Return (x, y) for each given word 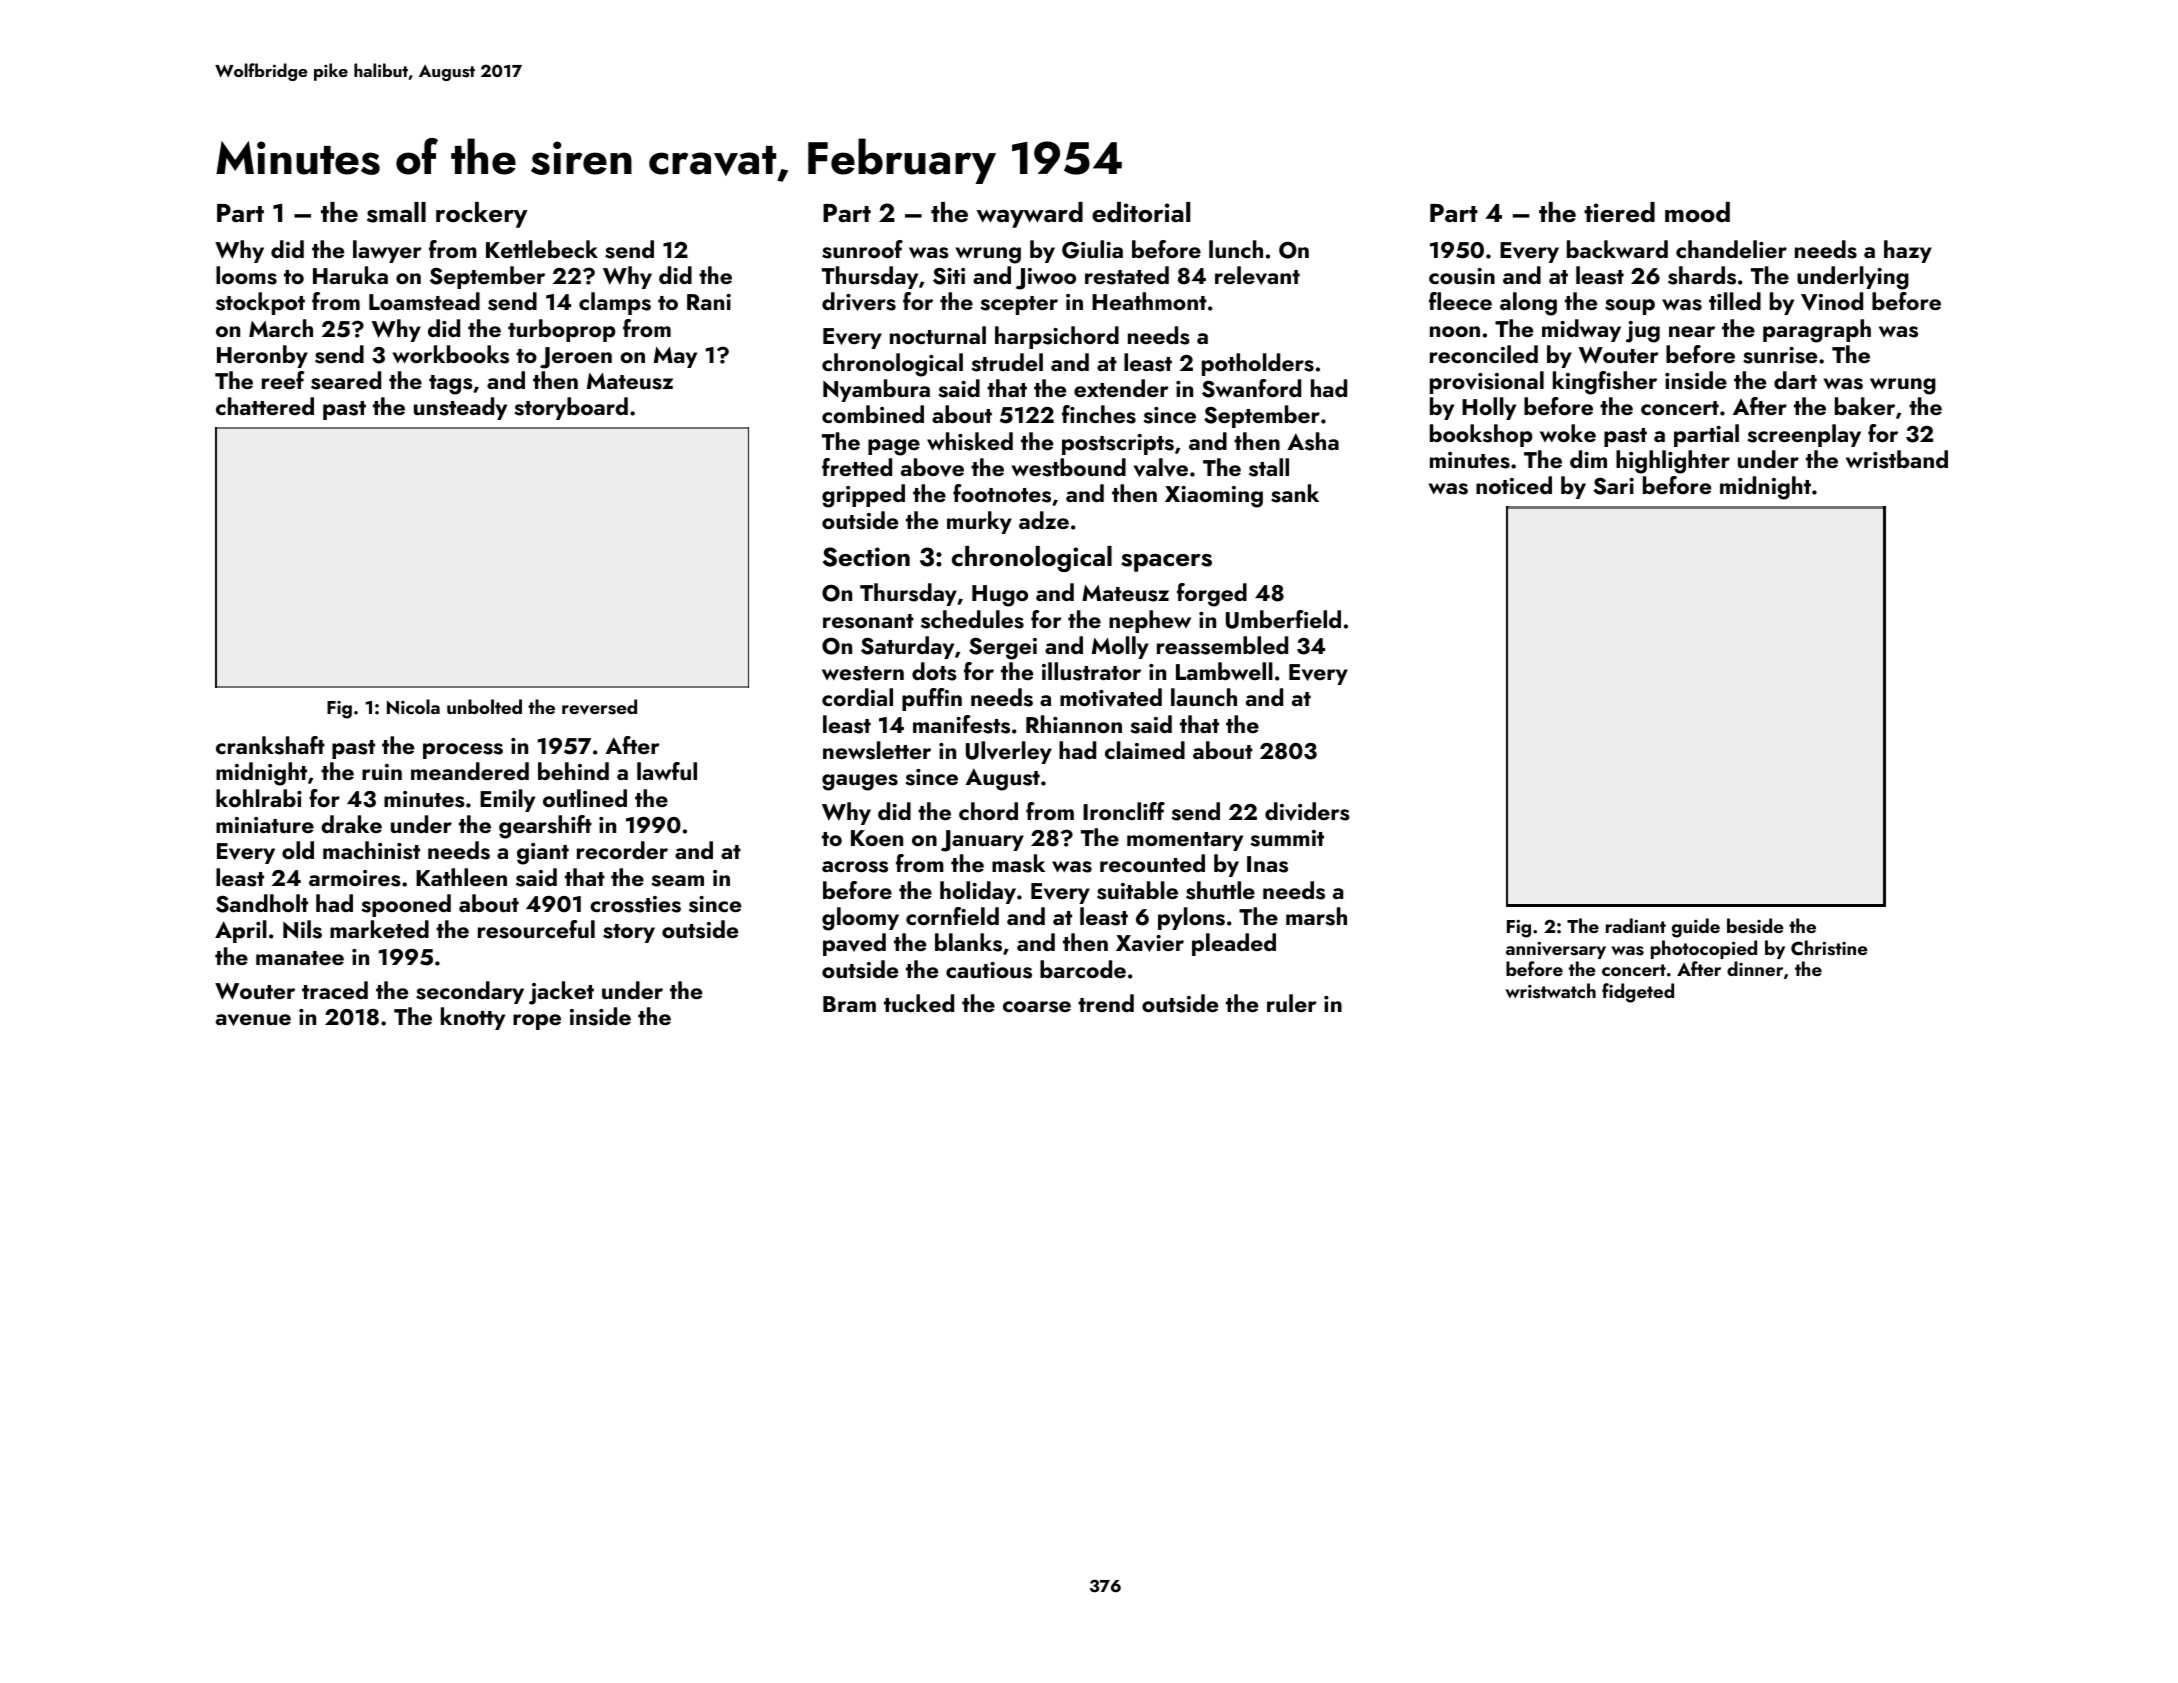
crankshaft (270, 745)
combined (873, 414)
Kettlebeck (542, 249)
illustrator (1091, 671)
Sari (1613, 486)
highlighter (1673, 462)
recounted (1152, 863)
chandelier (1731, 249)
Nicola (413, 706)
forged (1212, 595)
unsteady (460, 408)
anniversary (1556, 950)
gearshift (545, 827)
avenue (253, 1020)
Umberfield (1283, 619)
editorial (1141, 212)
